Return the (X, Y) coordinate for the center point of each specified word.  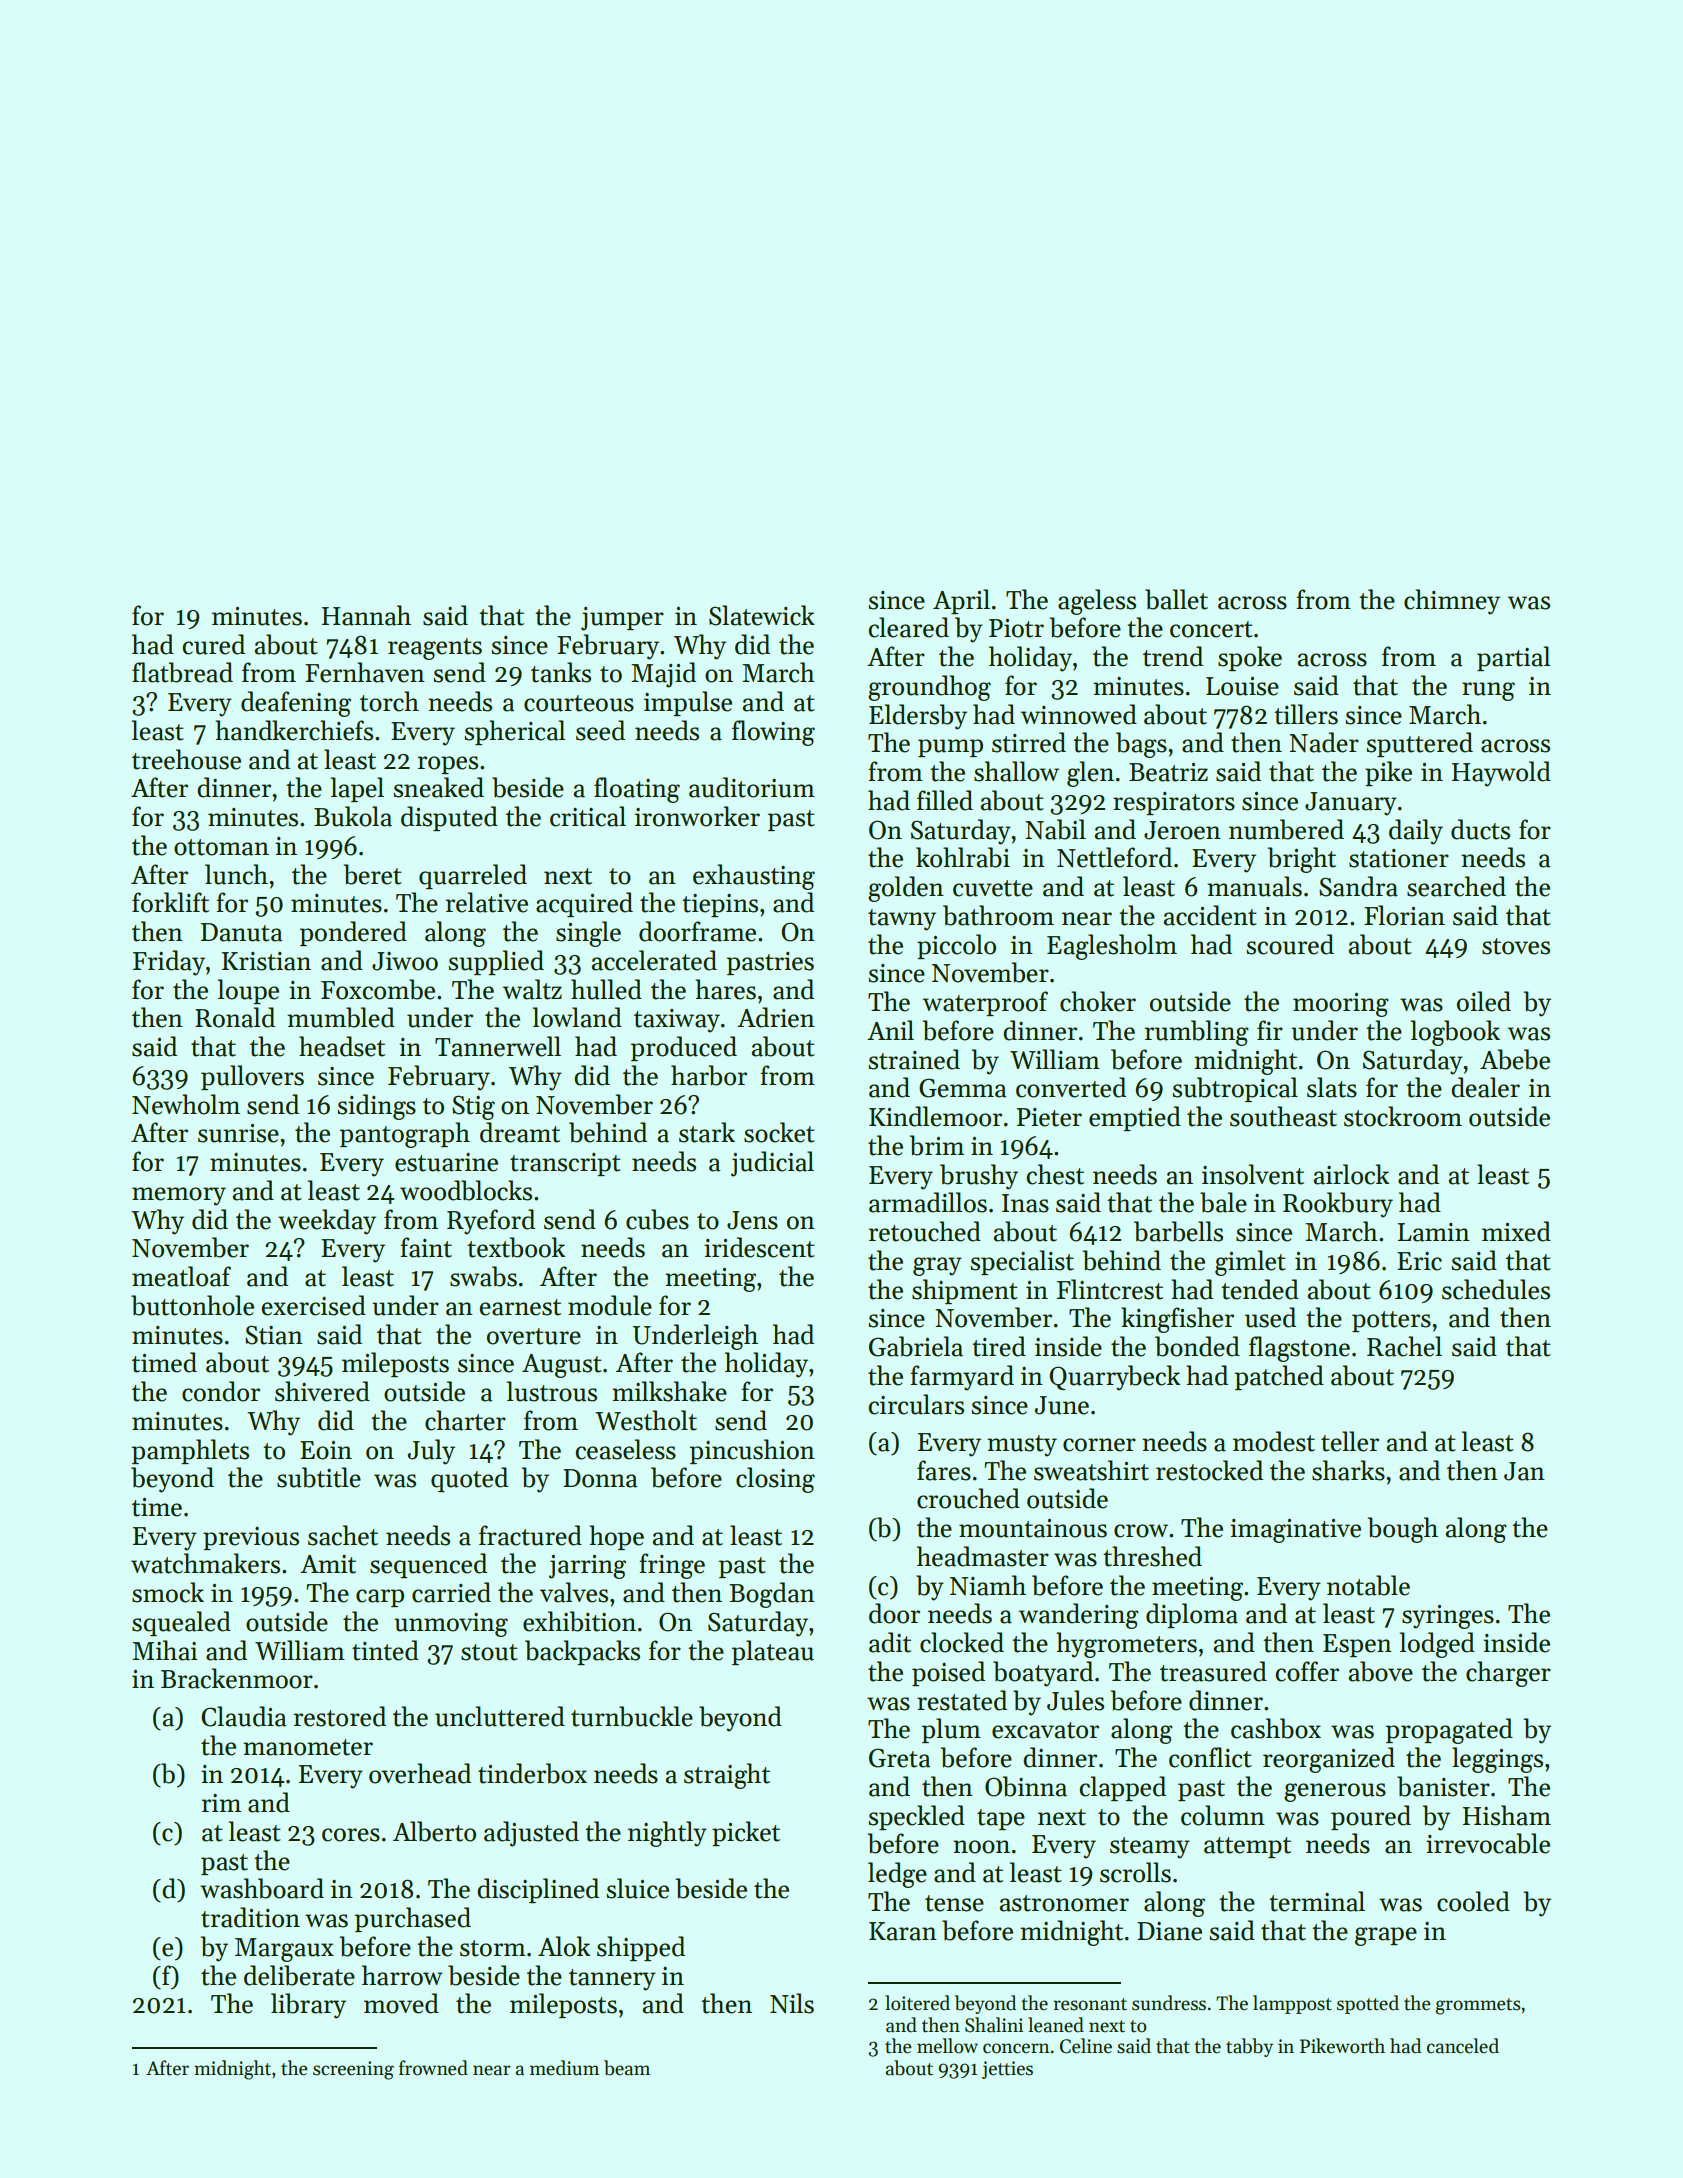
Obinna (1026, 1786)
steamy (1150, 1848)
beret (373, 874)
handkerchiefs (294, 730)
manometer (308, 1747)
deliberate (299, 1975)
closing (775, 1480)
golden (906, 889)
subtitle (319, 1477)
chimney (1452, 602)
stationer (1399, 858)
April (961, 601)
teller (1350, 1441)
